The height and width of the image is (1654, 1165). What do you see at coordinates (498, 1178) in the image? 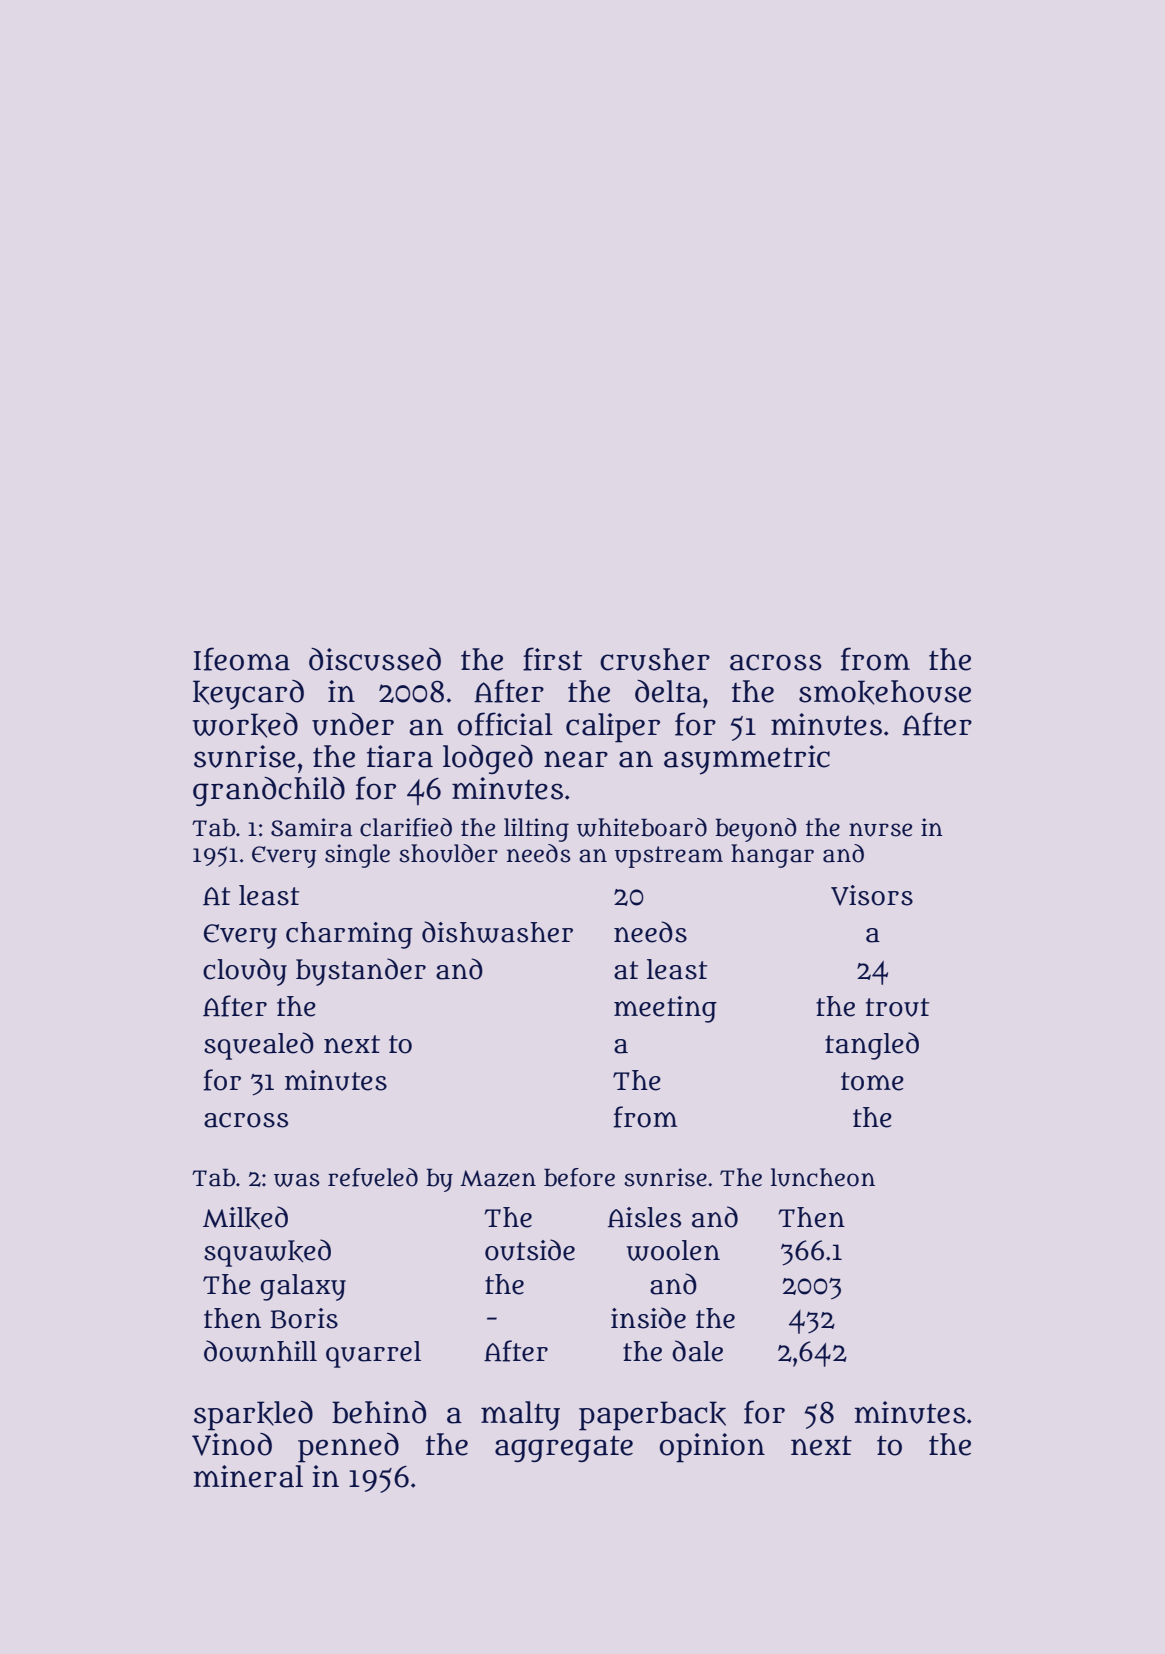
I see `Mazen` at bounding box center [498, 1178].
